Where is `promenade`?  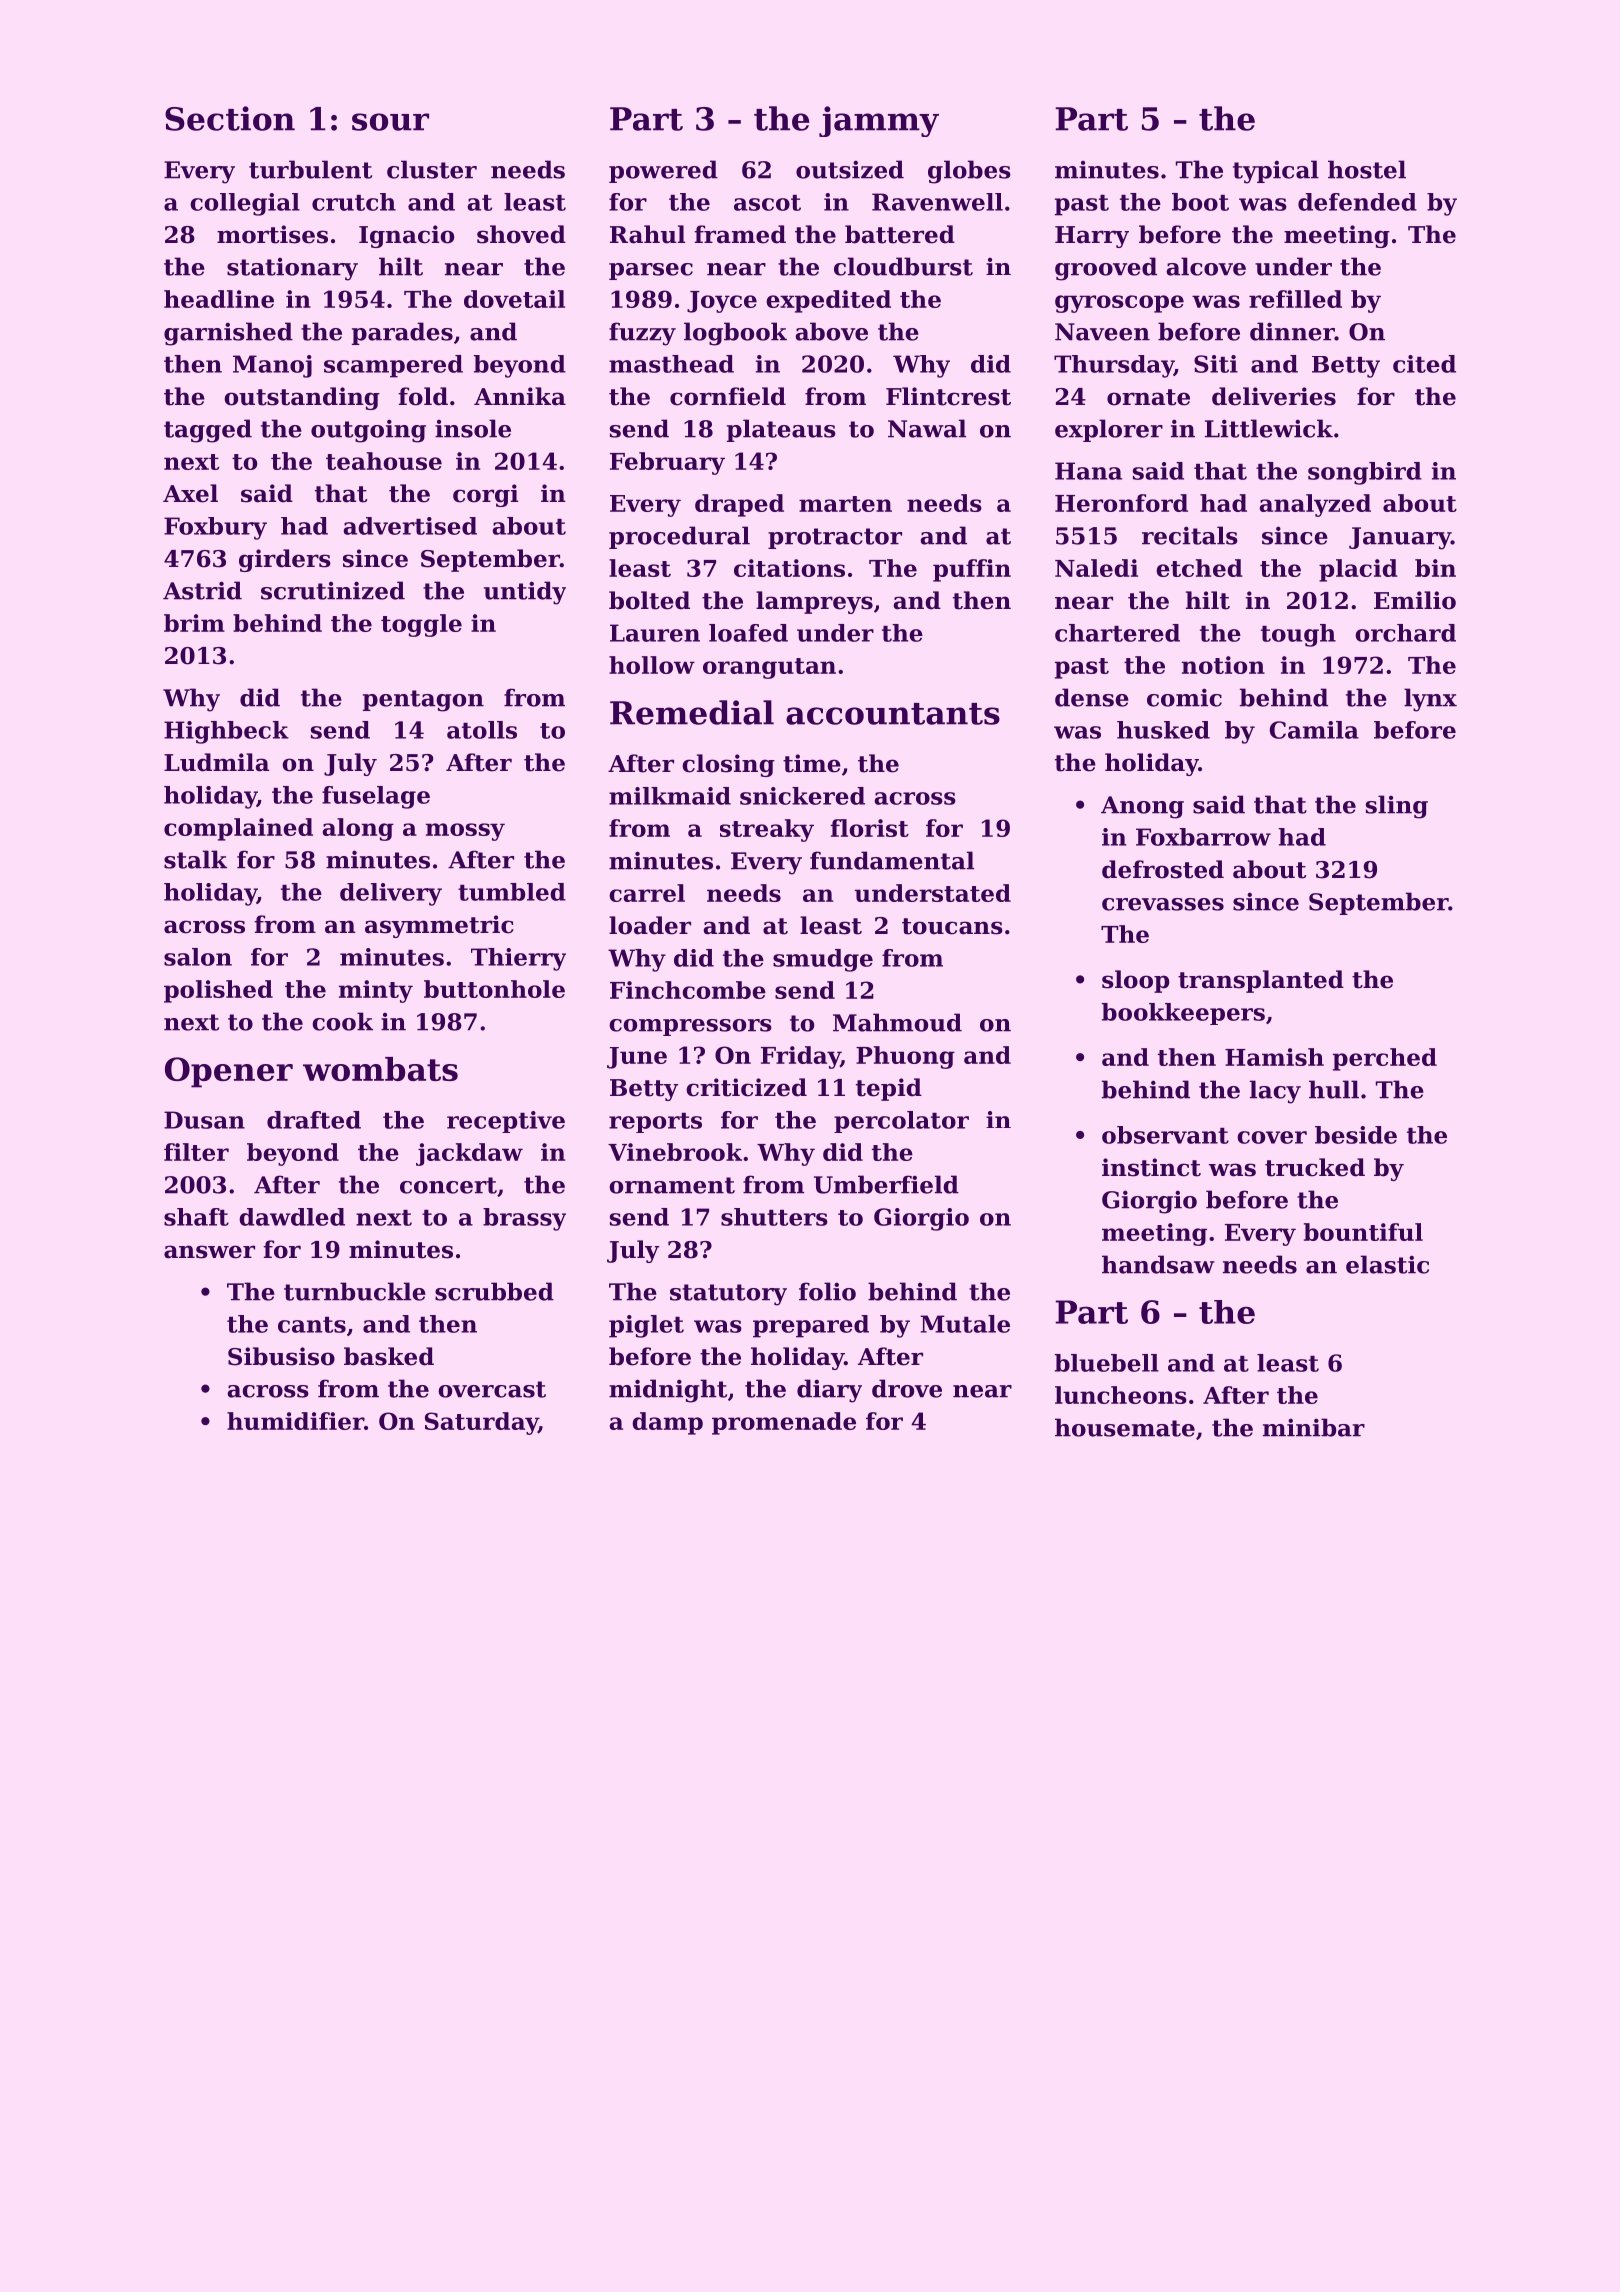
promenade is located at coordinates (784, 1423).
